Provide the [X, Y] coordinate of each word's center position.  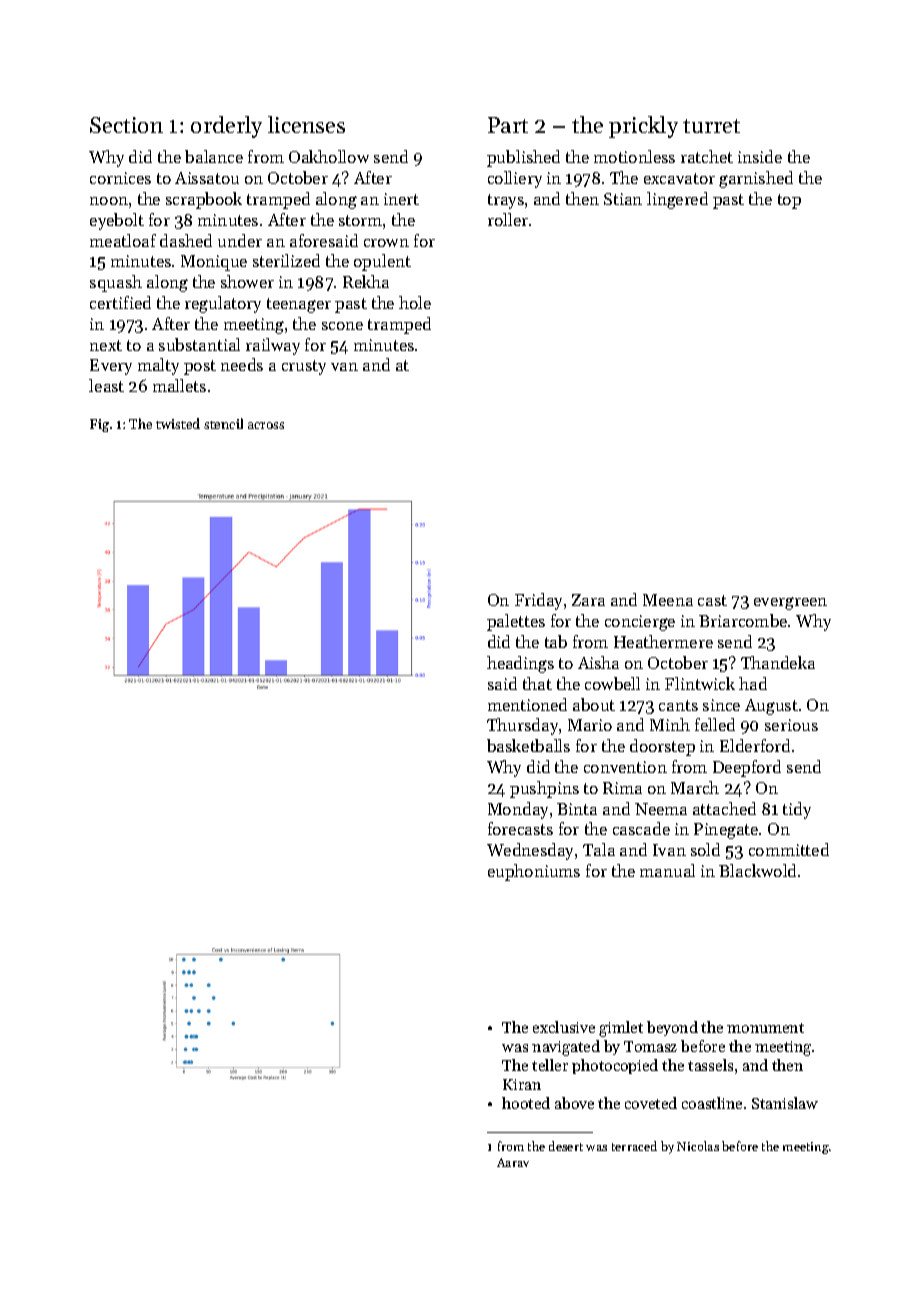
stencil [223, 423]
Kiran [522, 1084]
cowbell [612, 683]
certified [120, 302]
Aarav [513, 1162]
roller [508, 219]
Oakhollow [329, 156]
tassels [710, 1065]
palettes [516, 622]
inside [760, 156]
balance [214, 156]
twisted [178, 423]
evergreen [790, 603]
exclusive [564, 1027]
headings [520, 664]
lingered [677, 200]
